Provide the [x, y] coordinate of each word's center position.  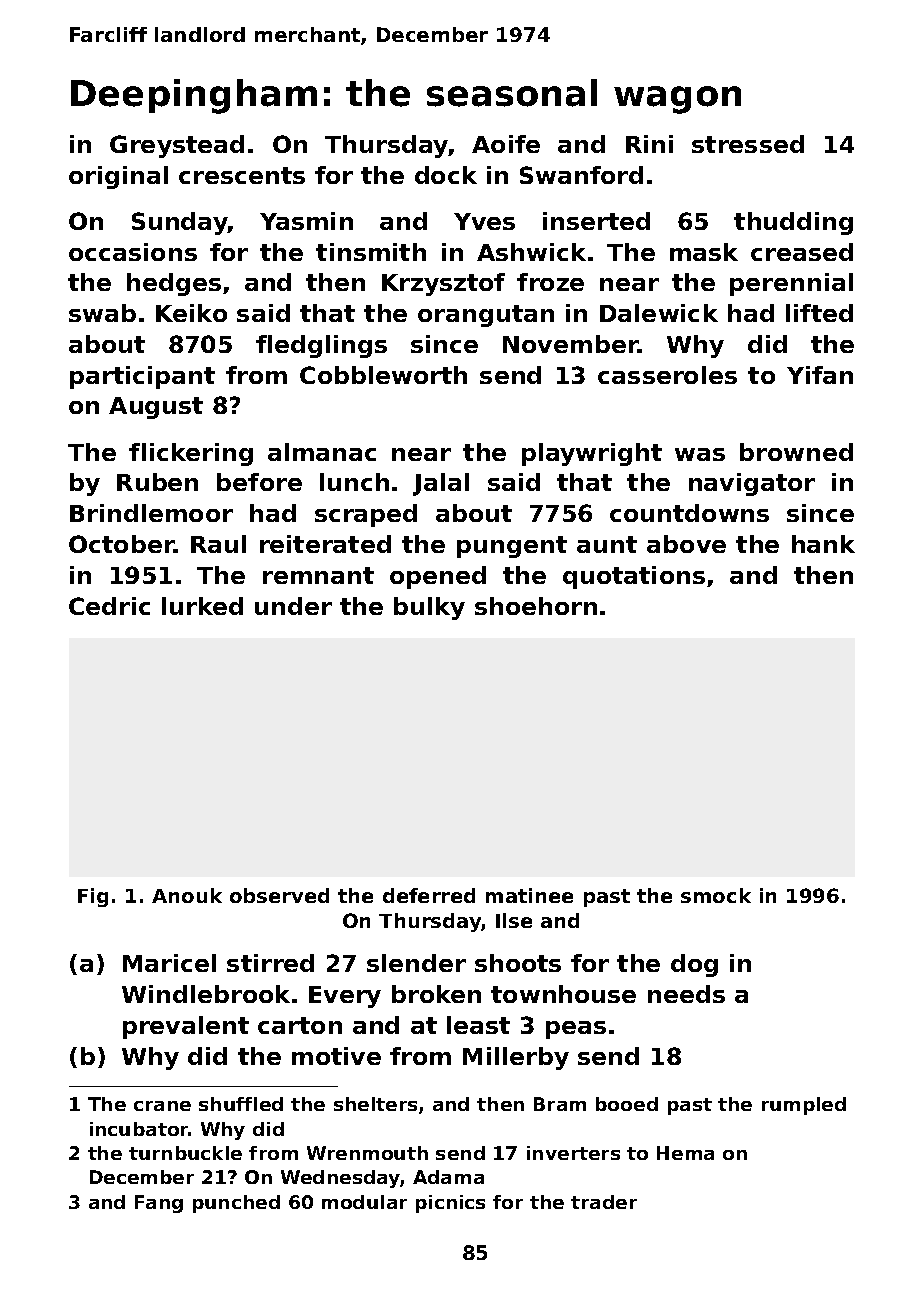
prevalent [186, 1027]
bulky [429, 608]
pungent [512, 547]
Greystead [177, 146]
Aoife [506, 144]
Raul [218, 544]
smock [716, 895]
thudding [793, 223]
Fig [93, 897]
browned [796, 452]
